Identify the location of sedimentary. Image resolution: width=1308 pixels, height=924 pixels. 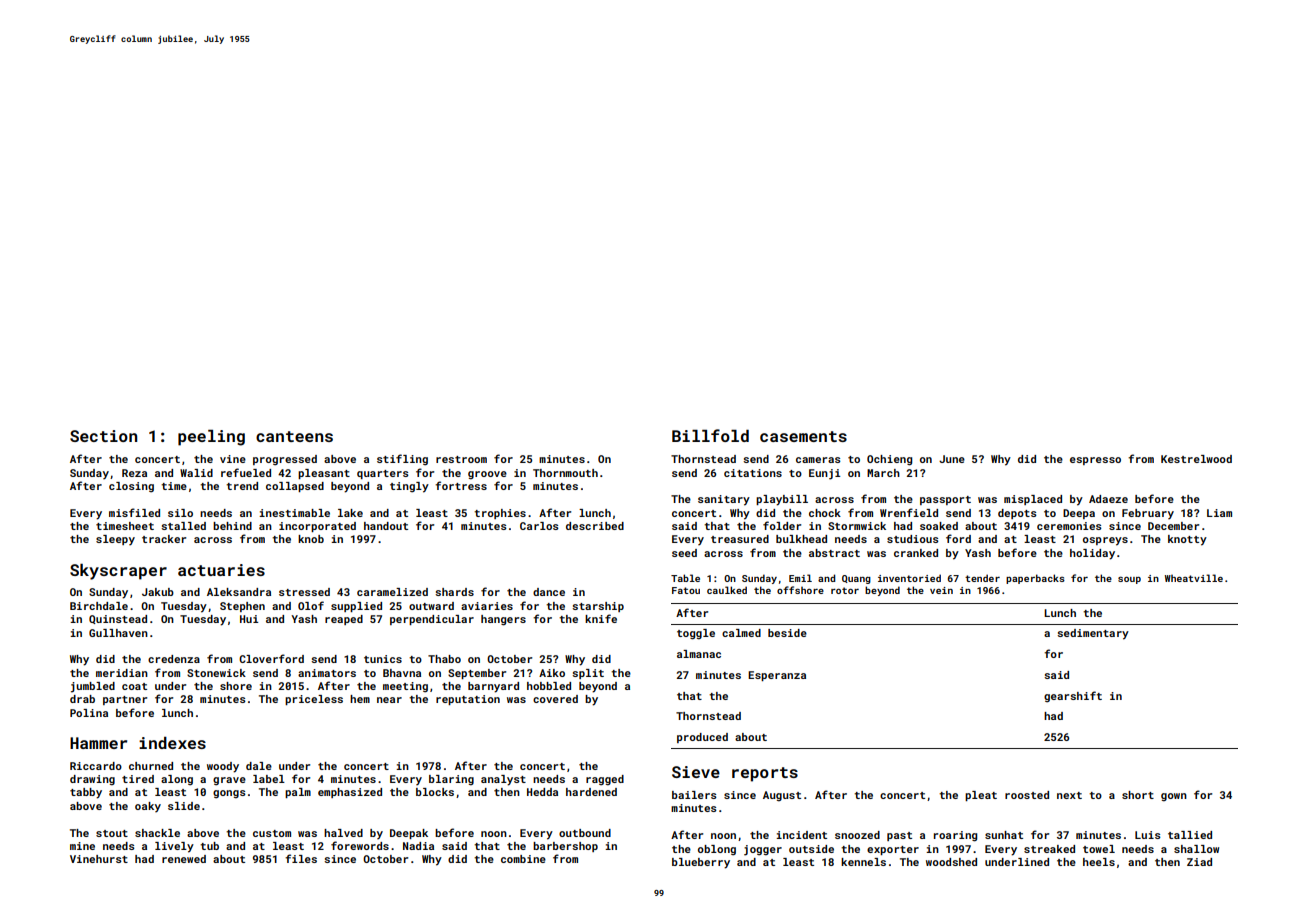
(1093, 634).
